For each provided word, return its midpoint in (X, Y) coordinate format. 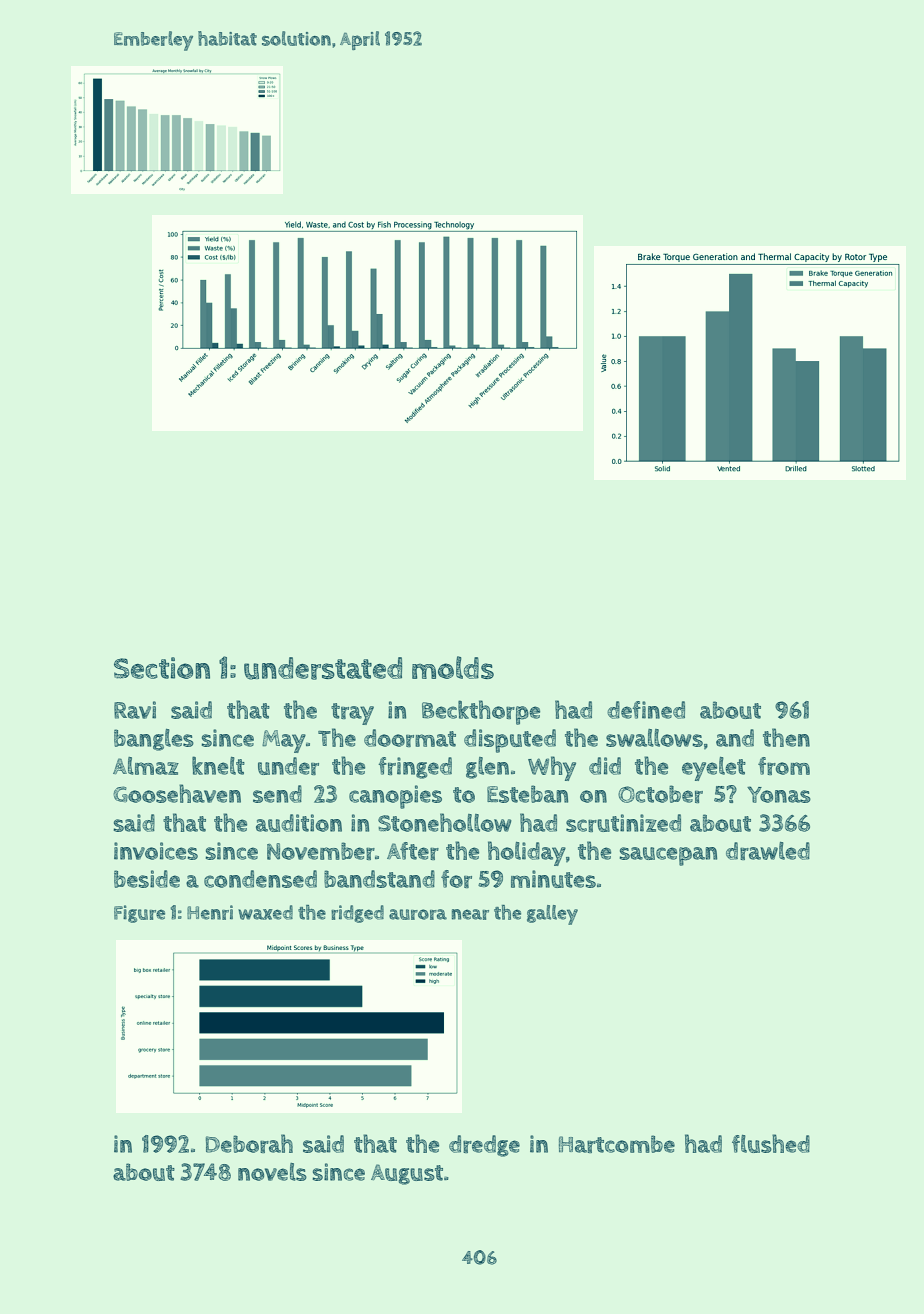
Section (162, 668)
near (470, 914)
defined (646, 710)
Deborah (249, 1143)
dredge (484, 1146)
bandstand (379, 879)
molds (453, 667)
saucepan (668, 856)
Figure (139, 914)
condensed (260, 879)
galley (552, 915)
